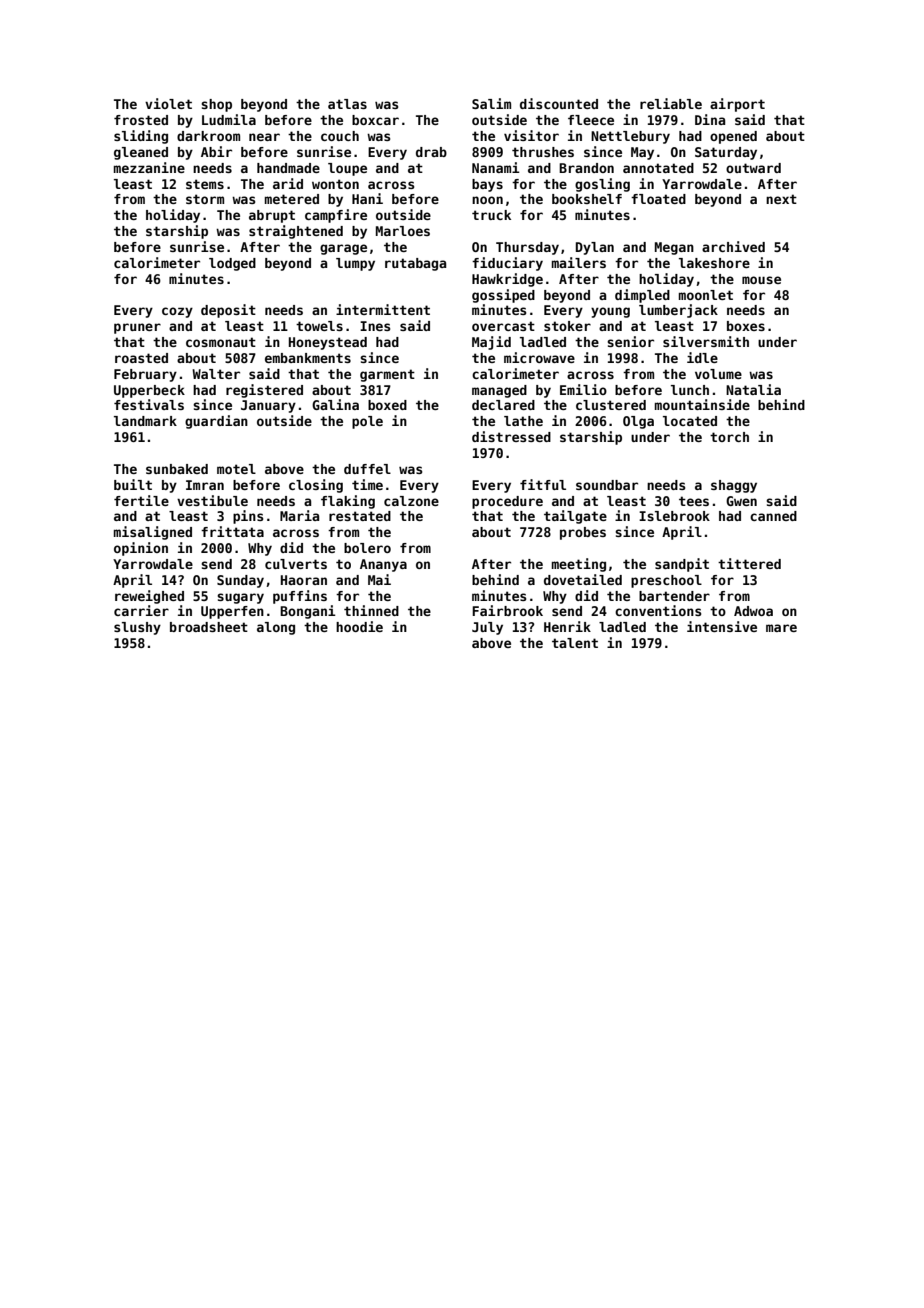  Describe the element at coordinates (141, 358) in the image. I see `roasted` at that location.
